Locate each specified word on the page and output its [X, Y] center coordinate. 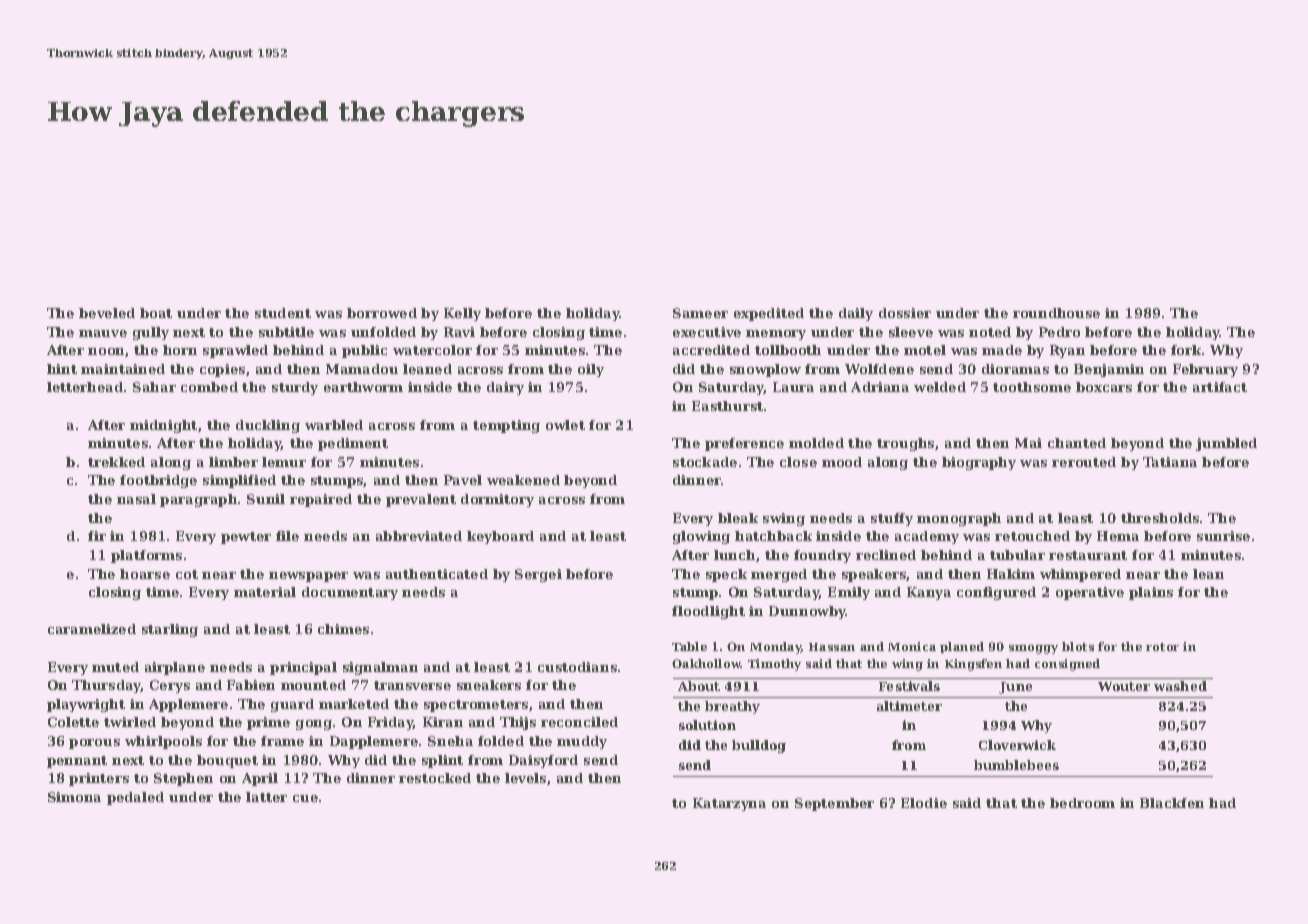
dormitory [497, 500]
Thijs [518, 723]
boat [156, 313]
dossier [905, 313]
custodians [577, 667]
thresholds [1160, 518]
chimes [343, 629]
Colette [73, 722]
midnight [163, 426]
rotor [1162, 647]
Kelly [462, 314]
